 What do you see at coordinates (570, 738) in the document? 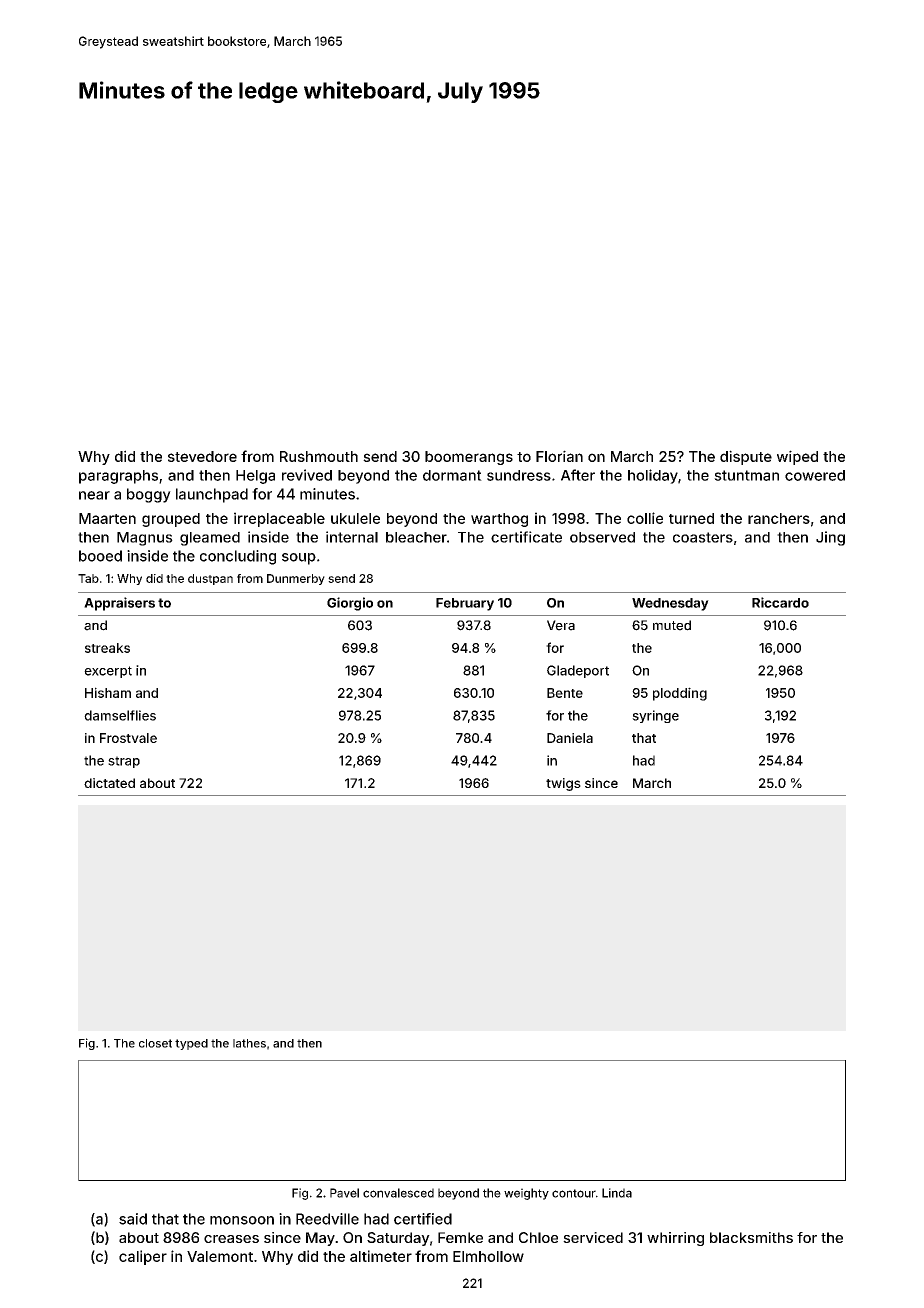
I see `Daniela` at bounding box center [570, 738].
